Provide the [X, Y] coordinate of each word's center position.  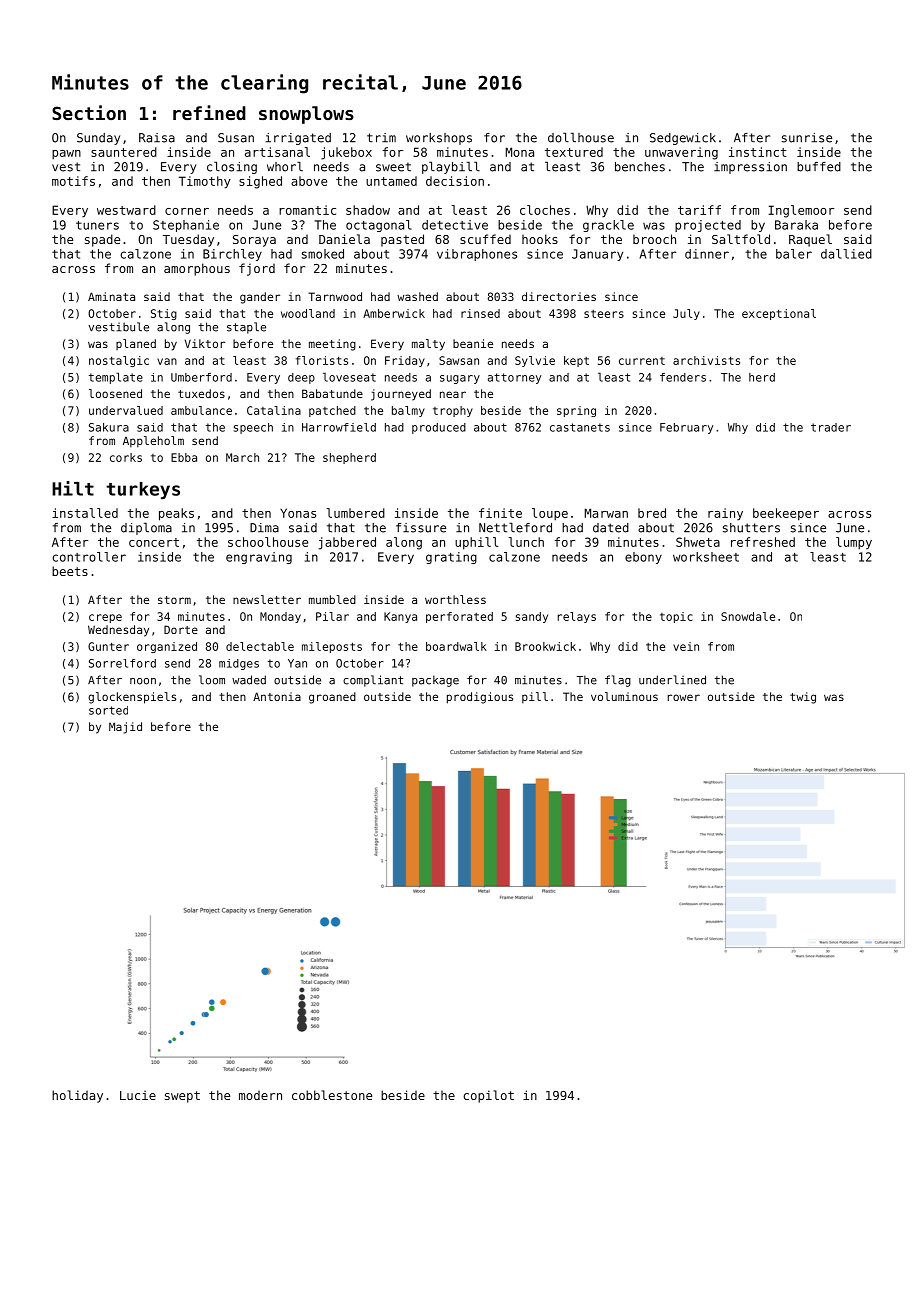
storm [174, 600]
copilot [488, 1096]
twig [803, 698]
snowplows [306, 115]
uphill [476, 543]
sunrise [807, 138]
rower [684, 697]
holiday [77, 1096]
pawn [66, 155]
